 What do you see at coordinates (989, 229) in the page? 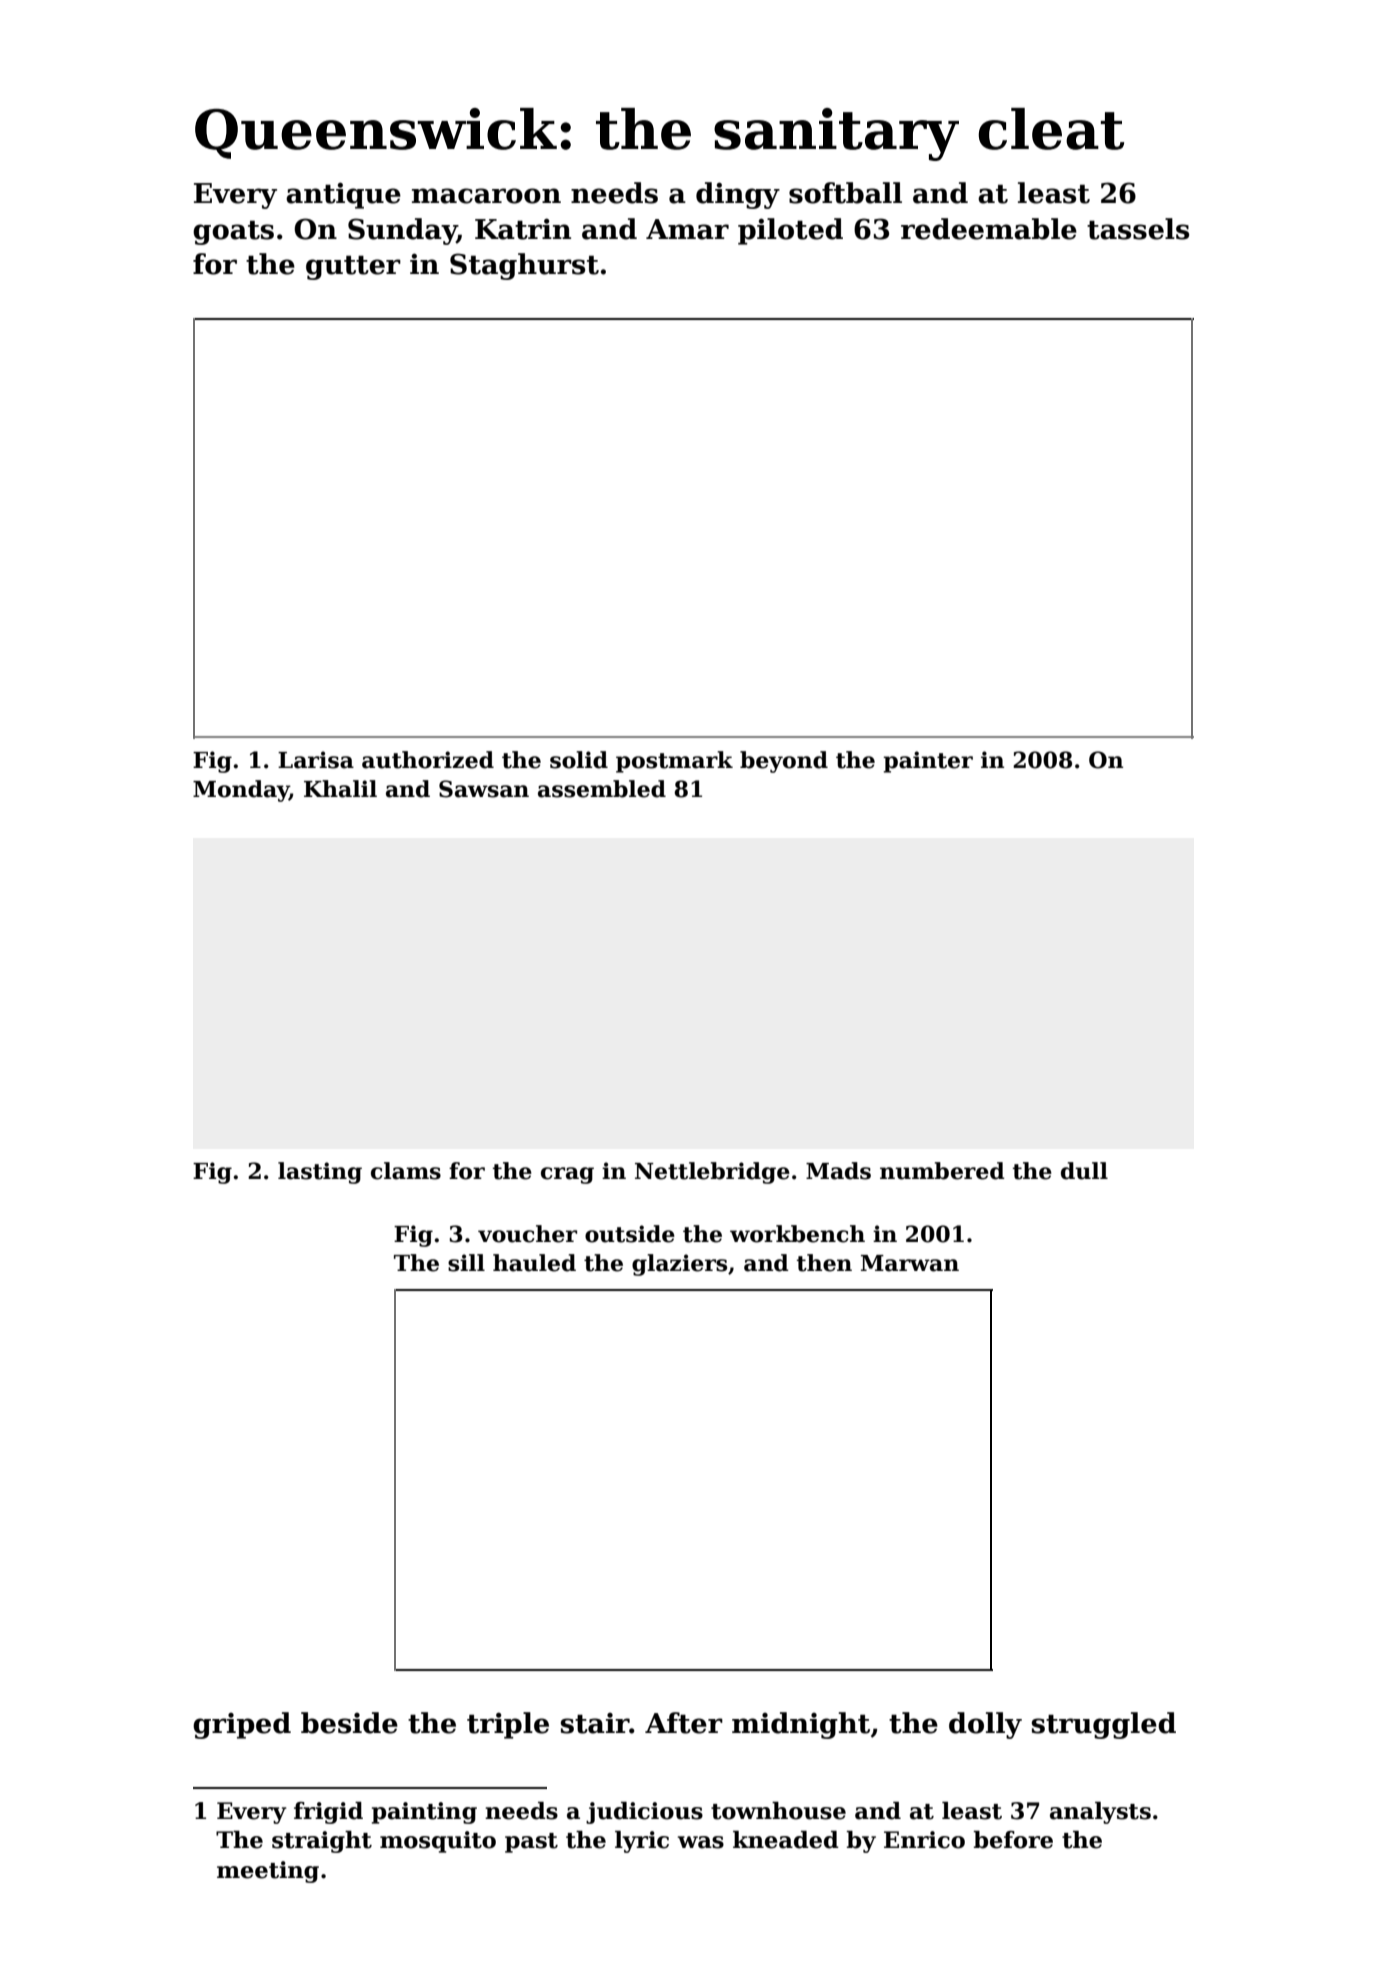
I see `redeemable` at bounding box center [989, 229].
